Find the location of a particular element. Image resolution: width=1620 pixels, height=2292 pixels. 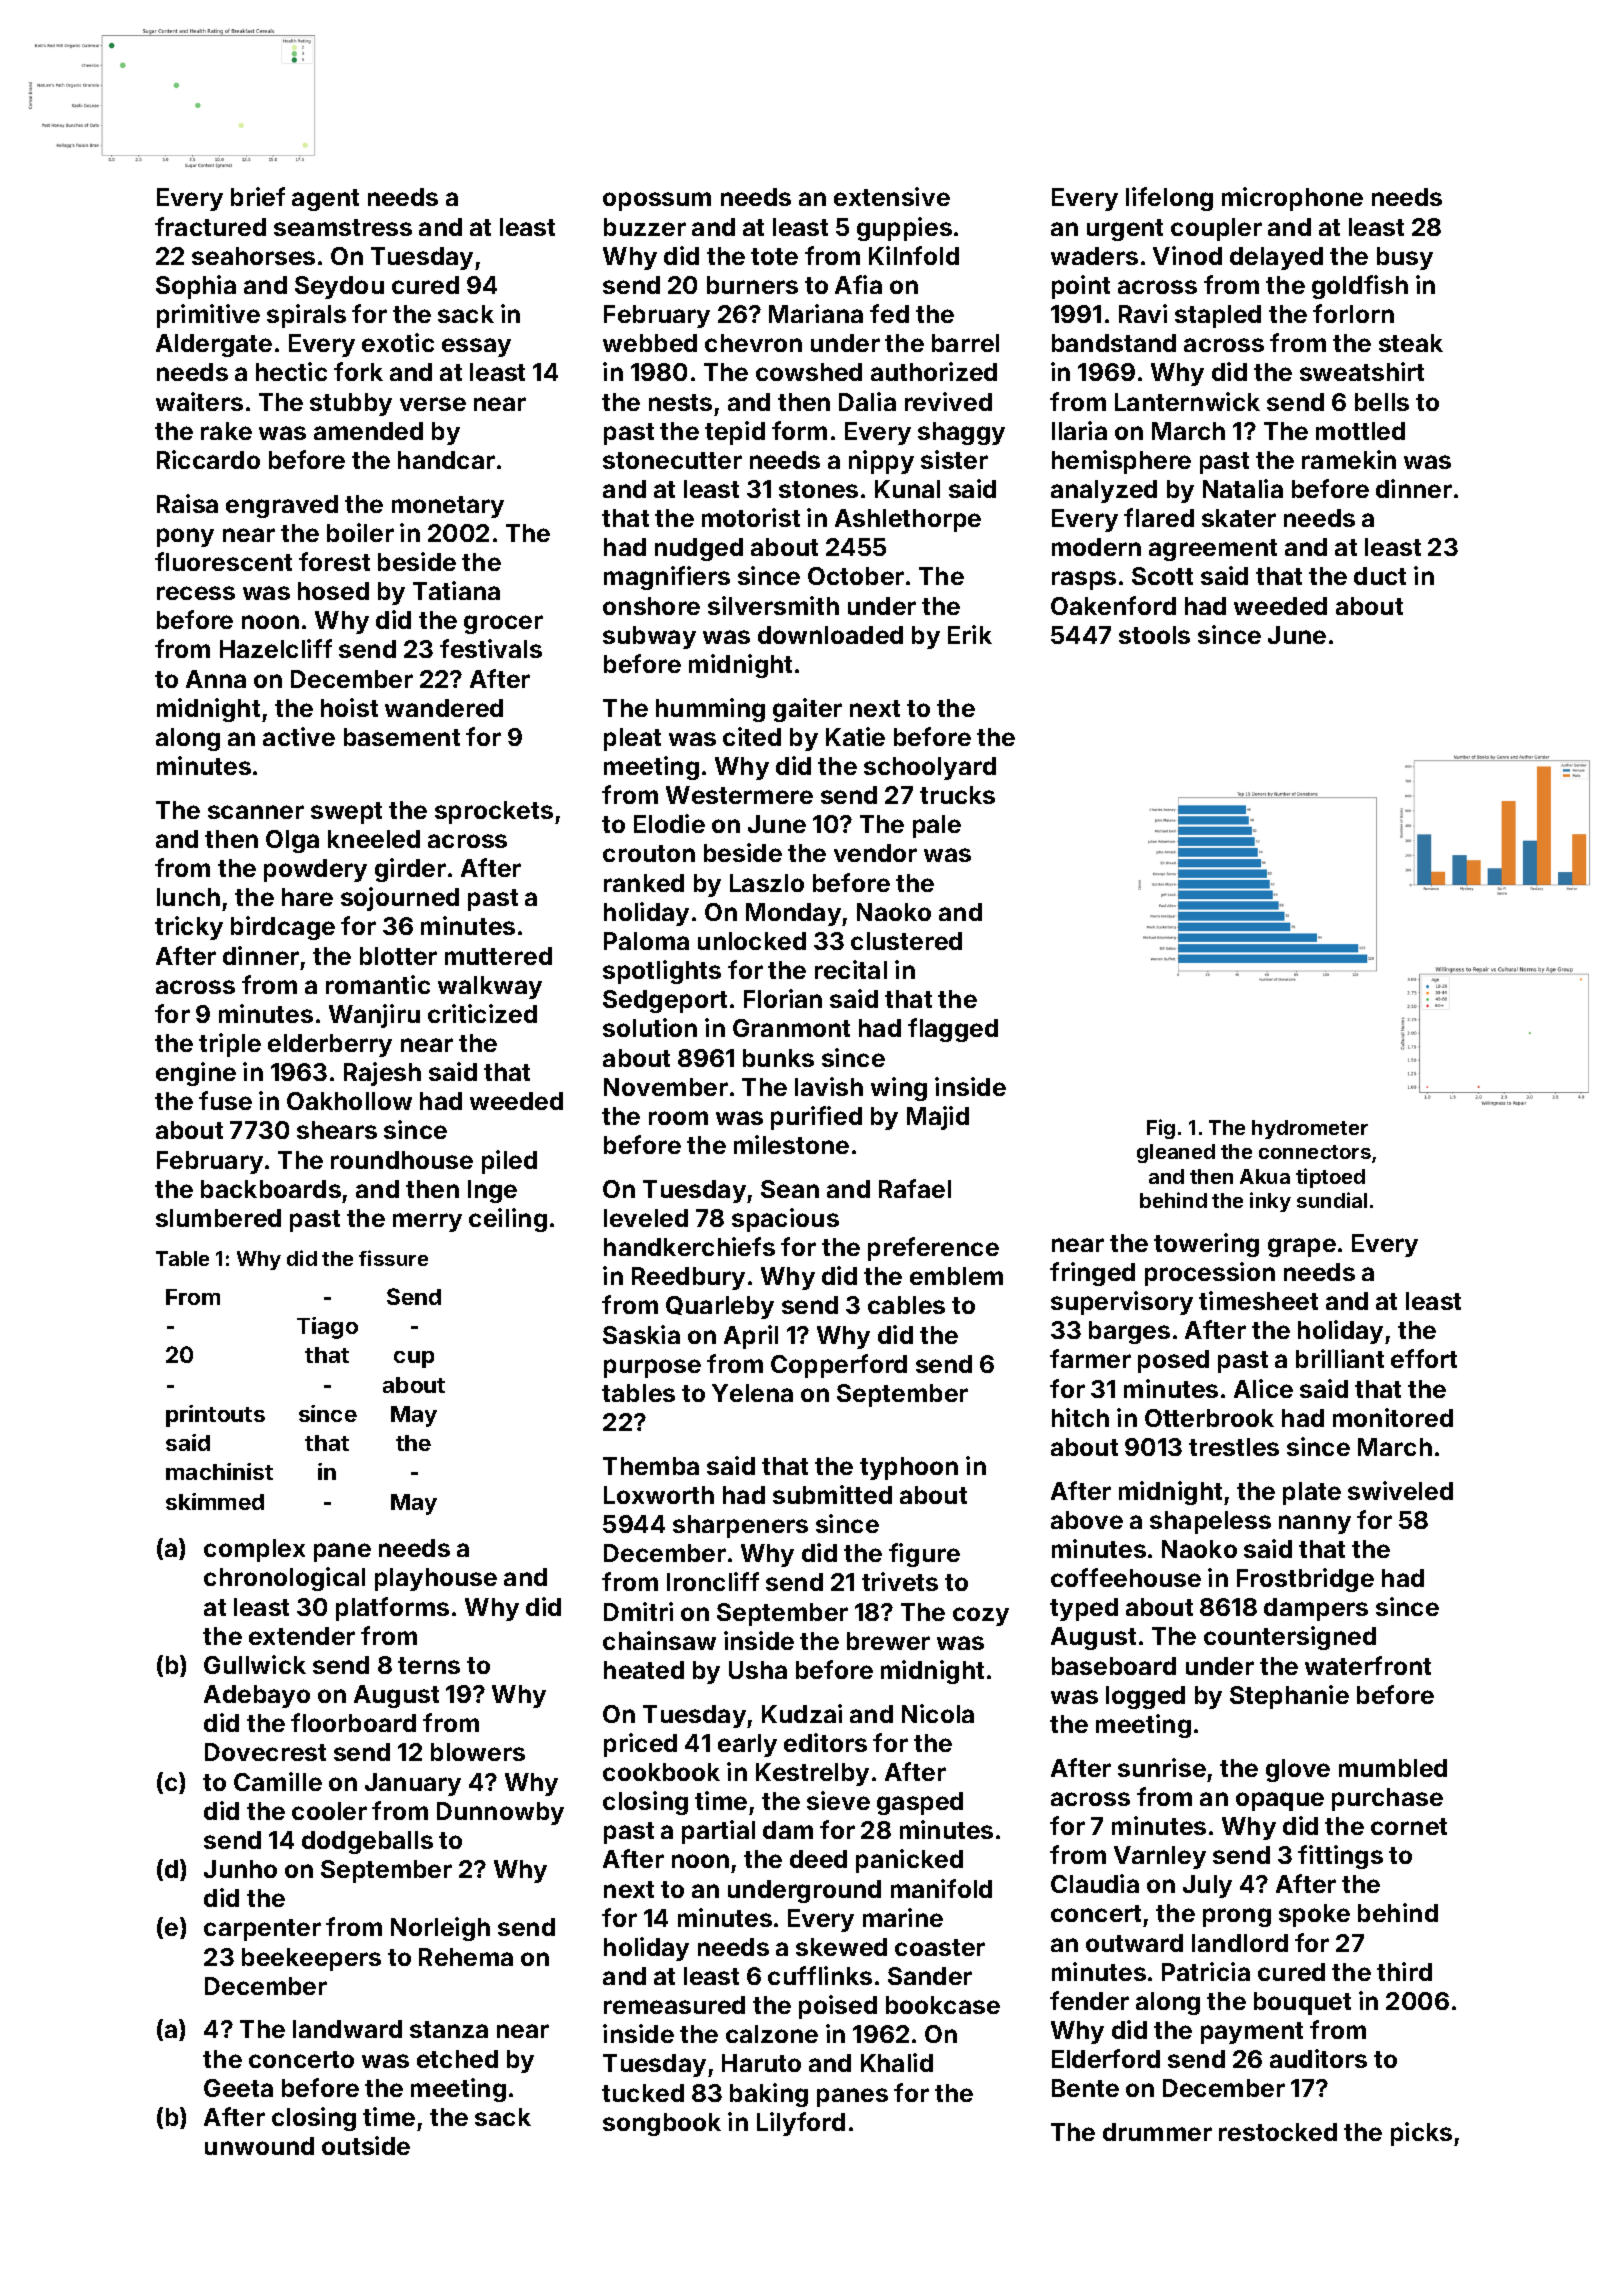

vendor is located at coordinates (875, 853).
